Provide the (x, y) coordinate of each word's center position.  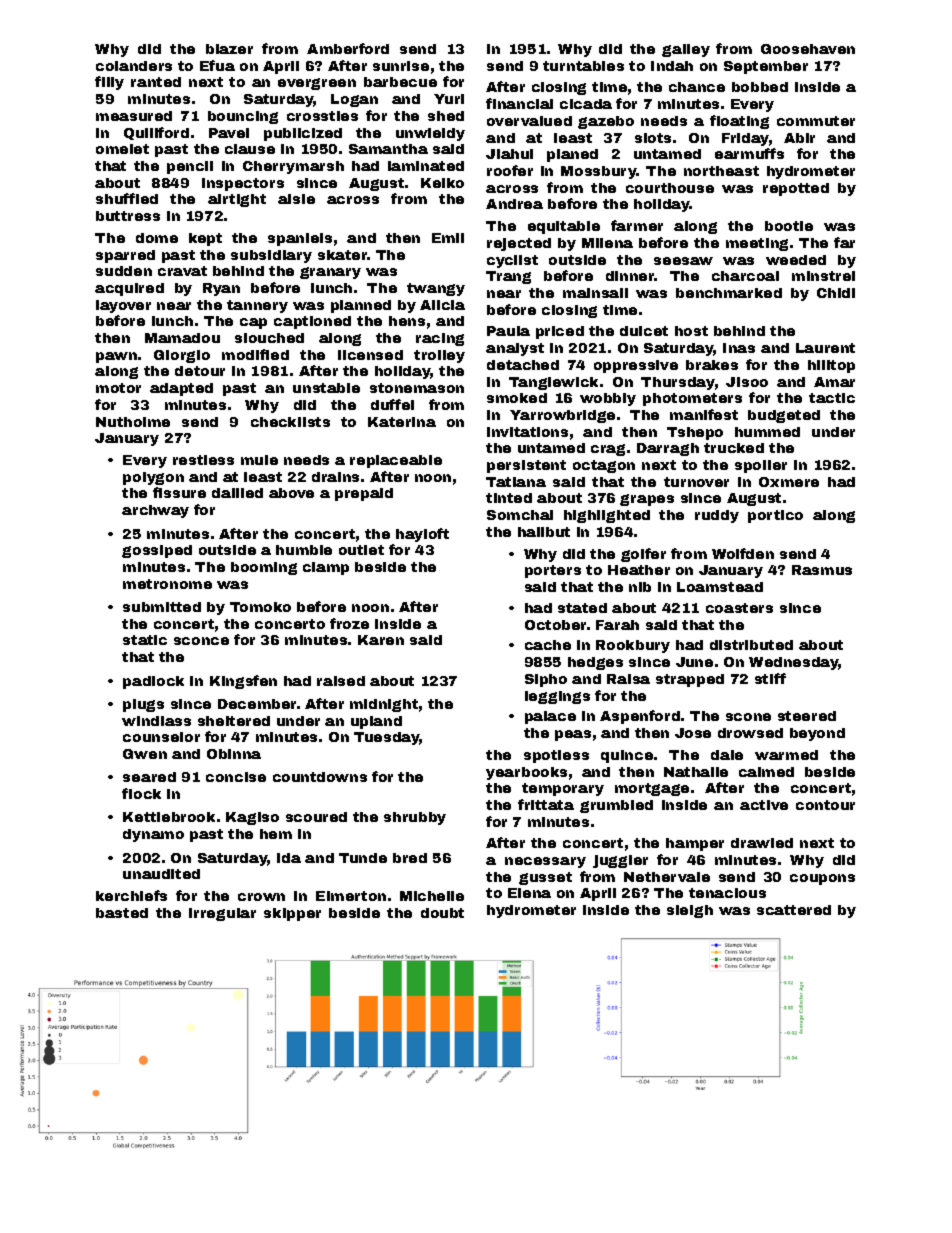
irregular (222, 914)
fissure (179, 492)
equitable (564, 227)
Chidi (836, 293)
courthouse (670, 188)
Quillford (156, 133)
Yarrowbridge (562, 416)
